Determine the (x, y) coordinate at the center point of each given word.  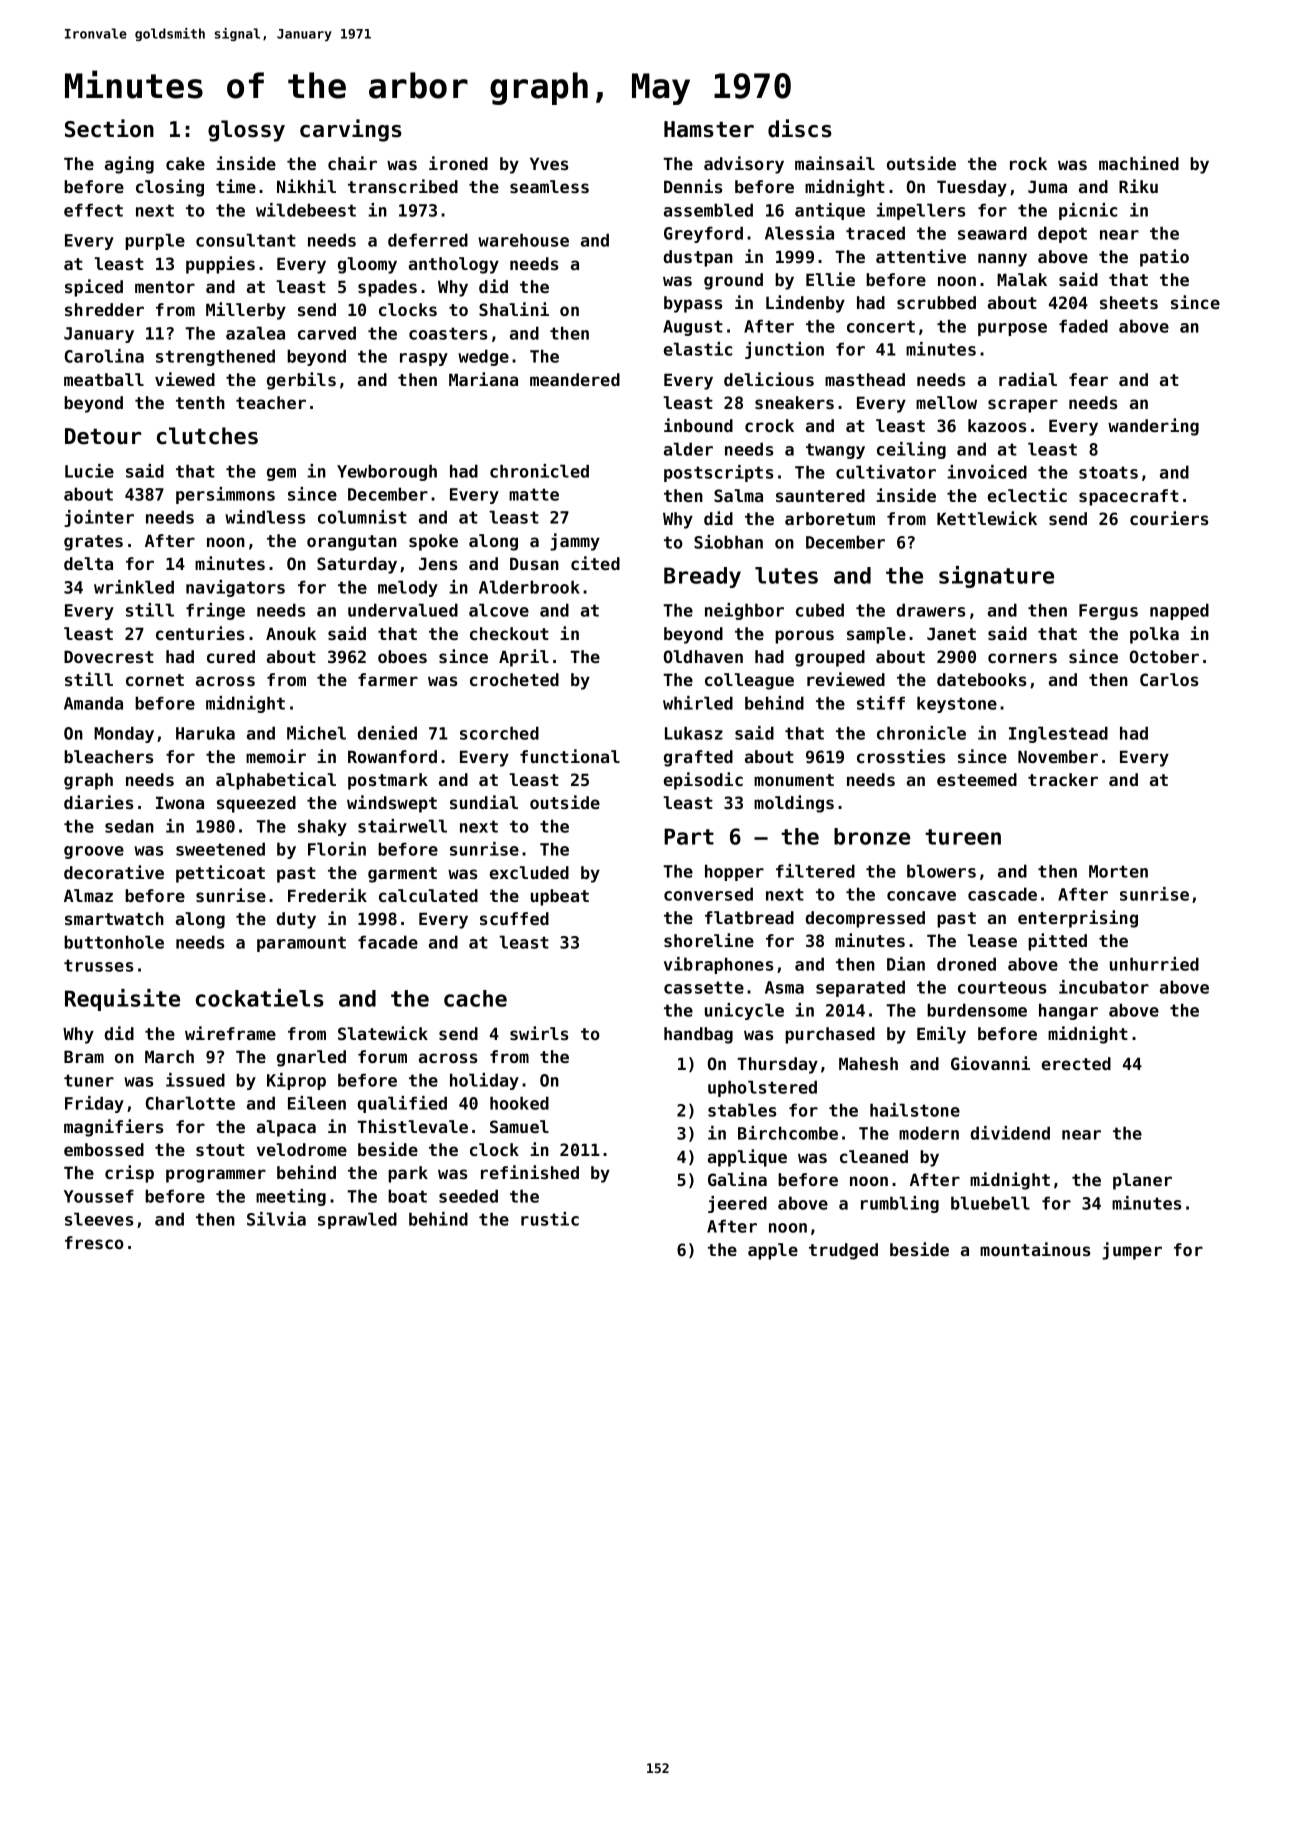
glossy (246, 131)
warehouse (523, 240)
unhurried (1154, 964)
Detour (103, 436)
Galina (737, 1179)
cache (475, 998)
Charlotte (190, 1103)
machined (1139, 163)
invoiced (987, 472)
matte (534, 494)
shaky (322, 827)
